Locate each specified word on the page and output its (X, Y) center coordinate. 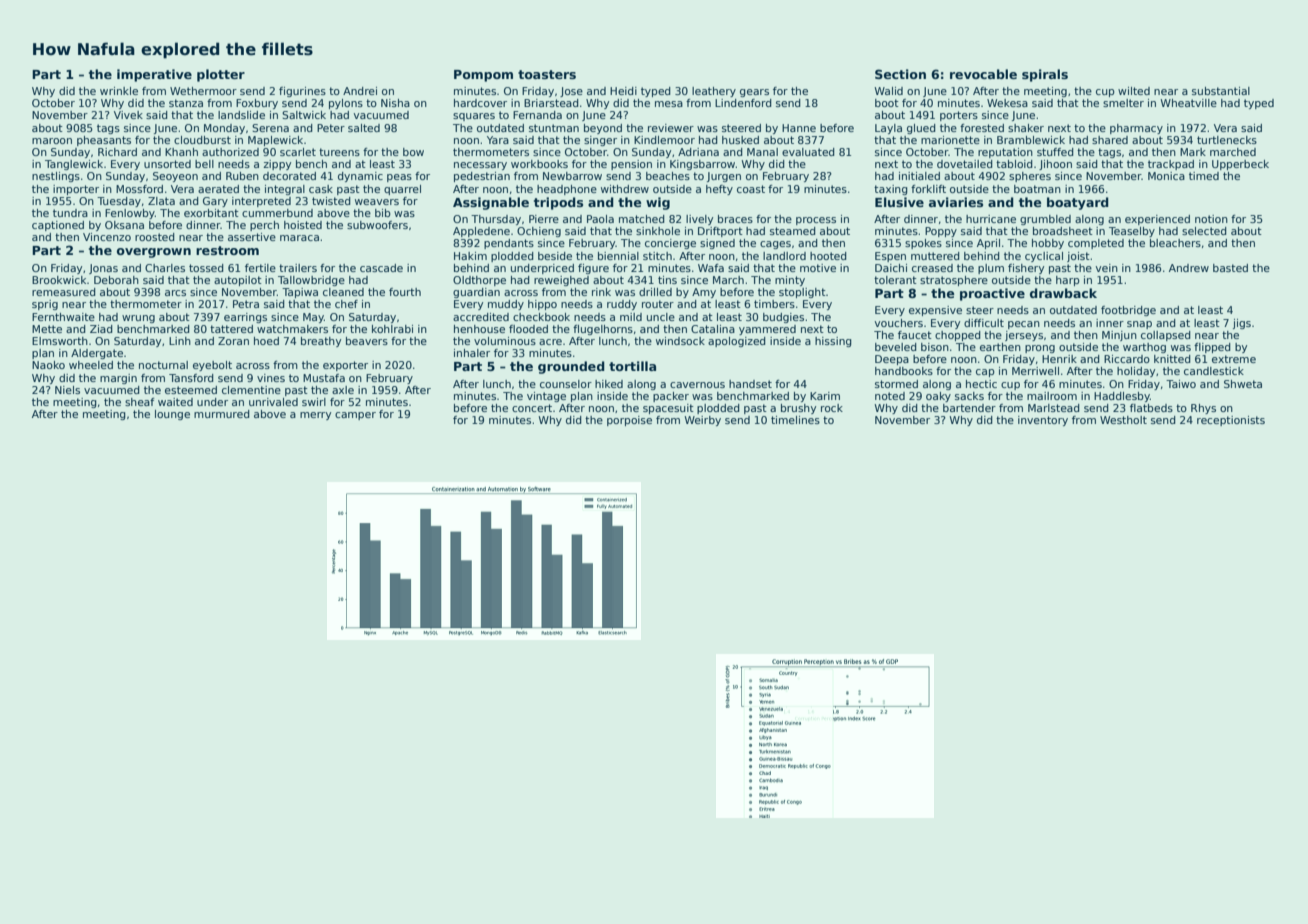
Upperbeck (1240, 165)
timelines (795, 420)
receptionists (1231, 421)
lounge (172, 415)
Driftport (720, 232)
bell (204, 164)
